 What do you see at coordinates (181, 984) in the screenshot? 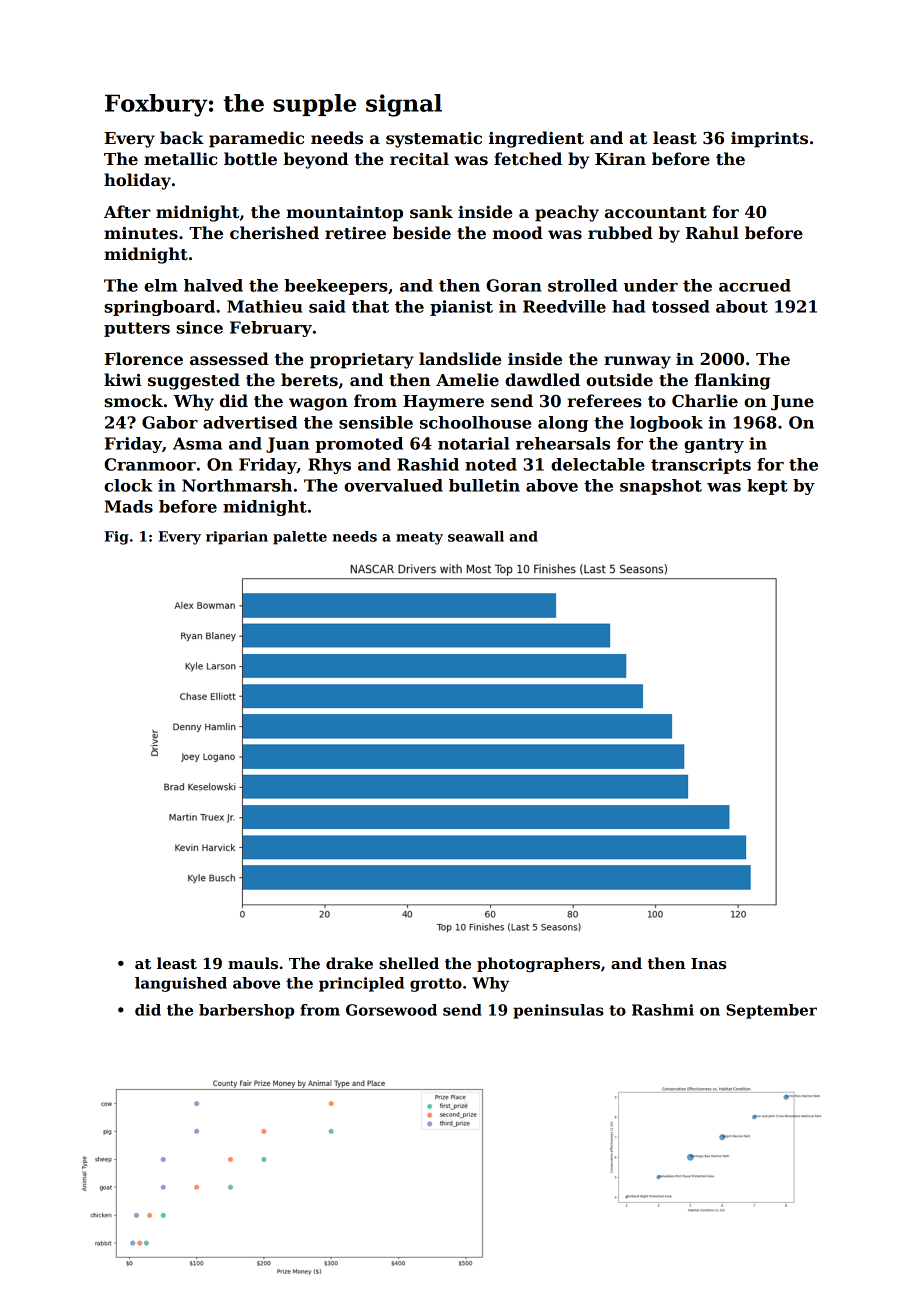
I see `languished` at bounding box center [181, 984].
